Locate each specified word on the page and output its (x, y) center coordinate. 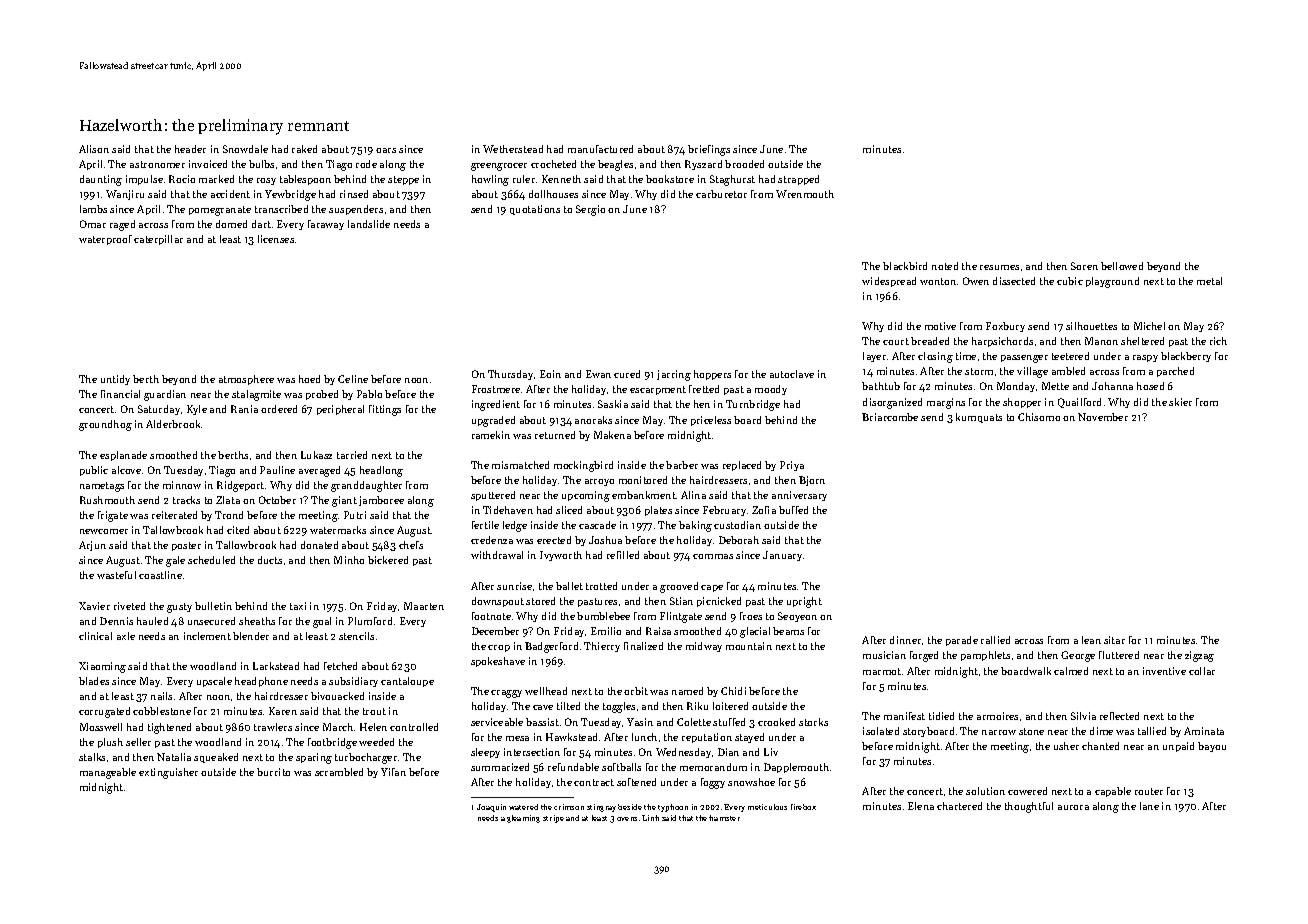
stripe (553, 819)
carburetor (721, 194)
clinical (95, 636)
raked (304, 149)
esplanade (123, 456)
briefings (709, 150)
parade (962, 641)
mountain (749, 646)
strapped (798, 180)
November (1103, 417)
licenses (276, 239)
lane (1149, 806)
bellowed (1122, 266)
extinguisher (168, 773)
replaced (742, 466)
